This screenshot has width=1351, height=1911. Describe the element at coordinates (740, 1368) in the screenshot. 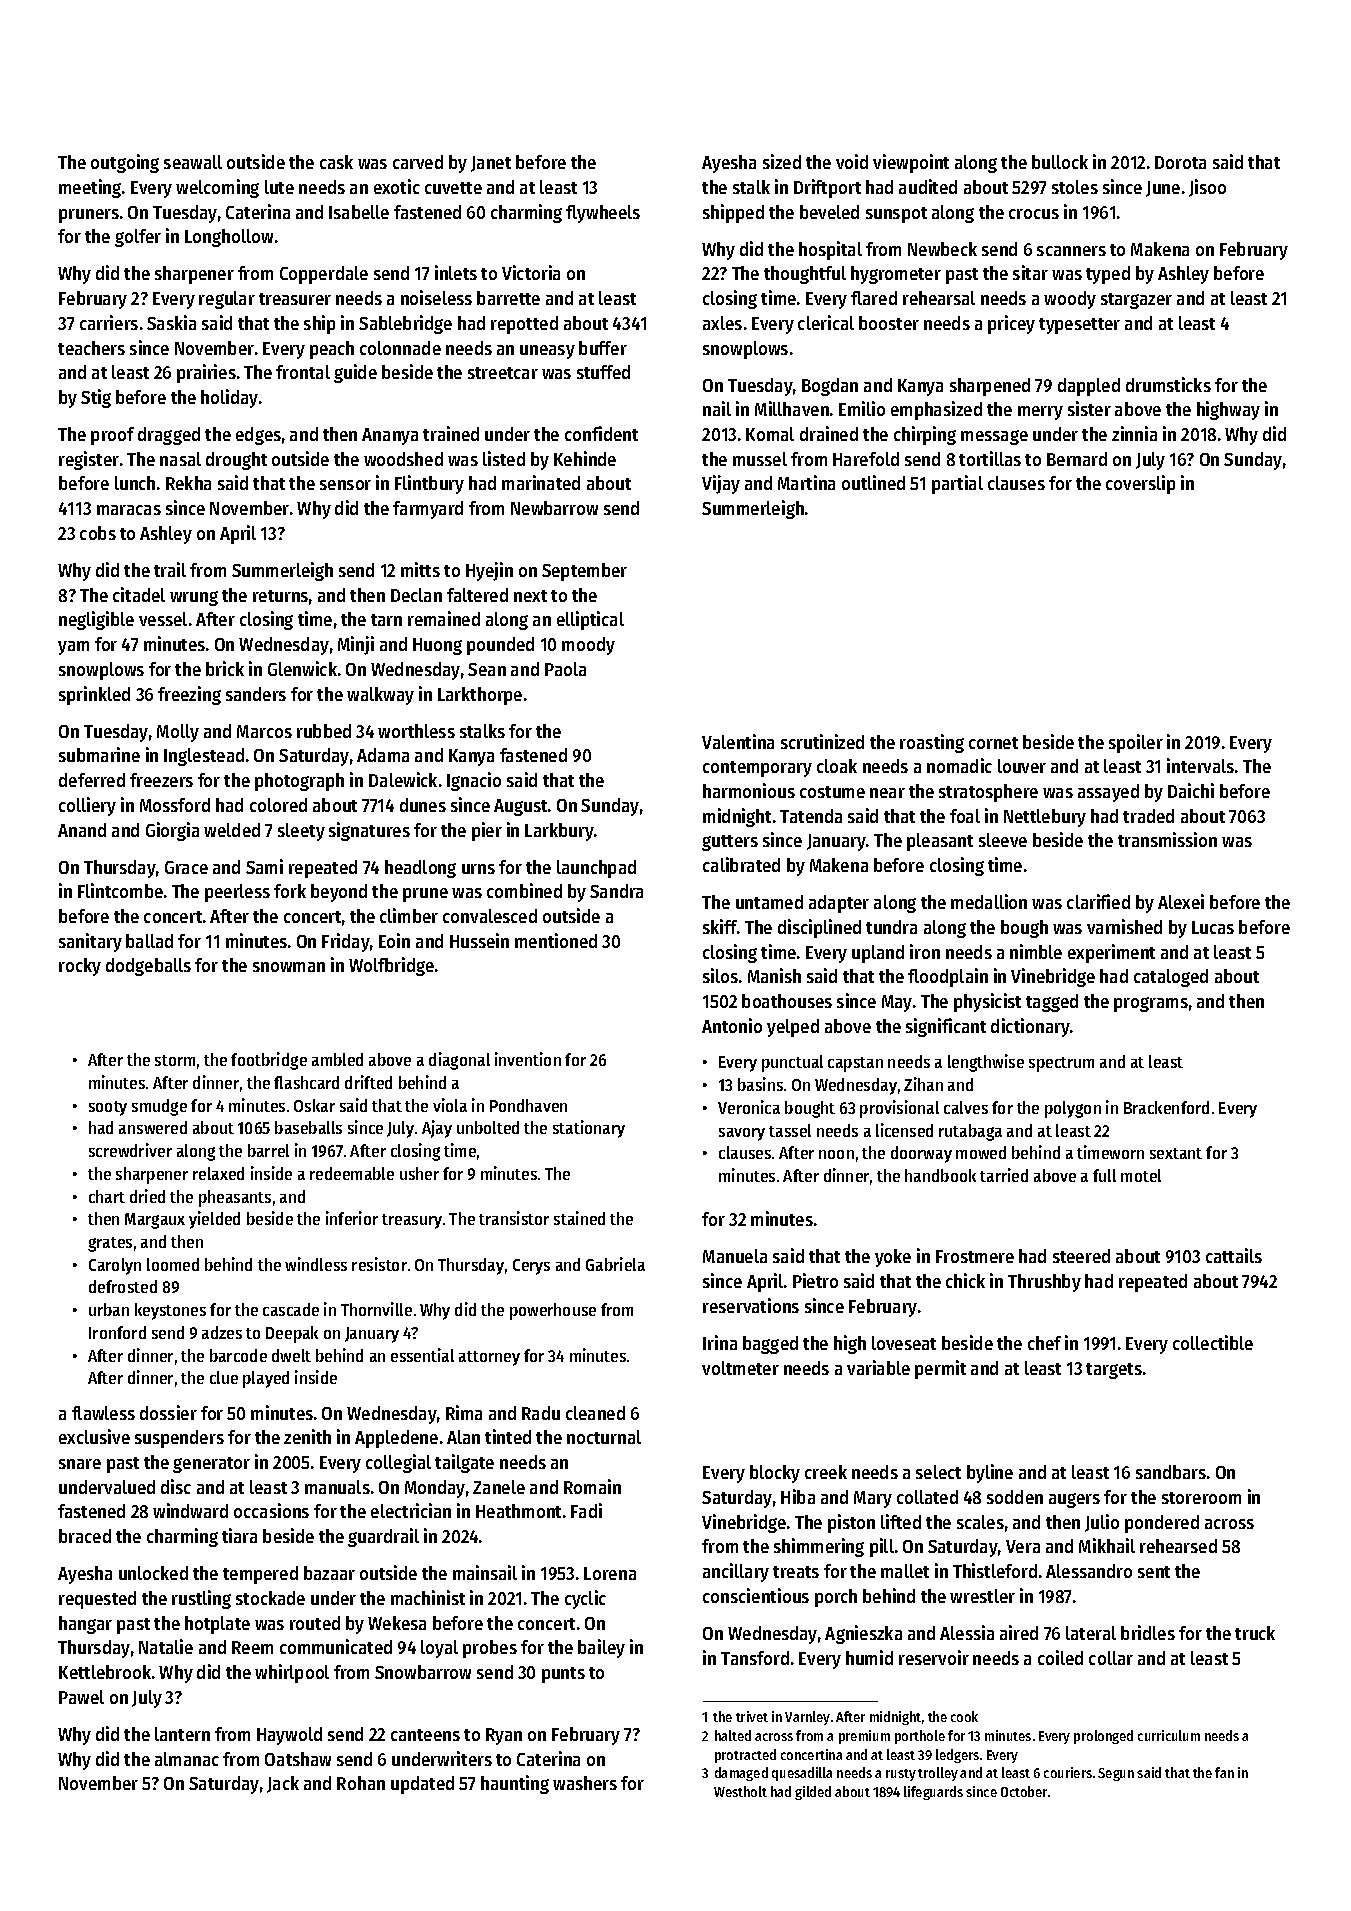

I see `voltmeter` at that location.
